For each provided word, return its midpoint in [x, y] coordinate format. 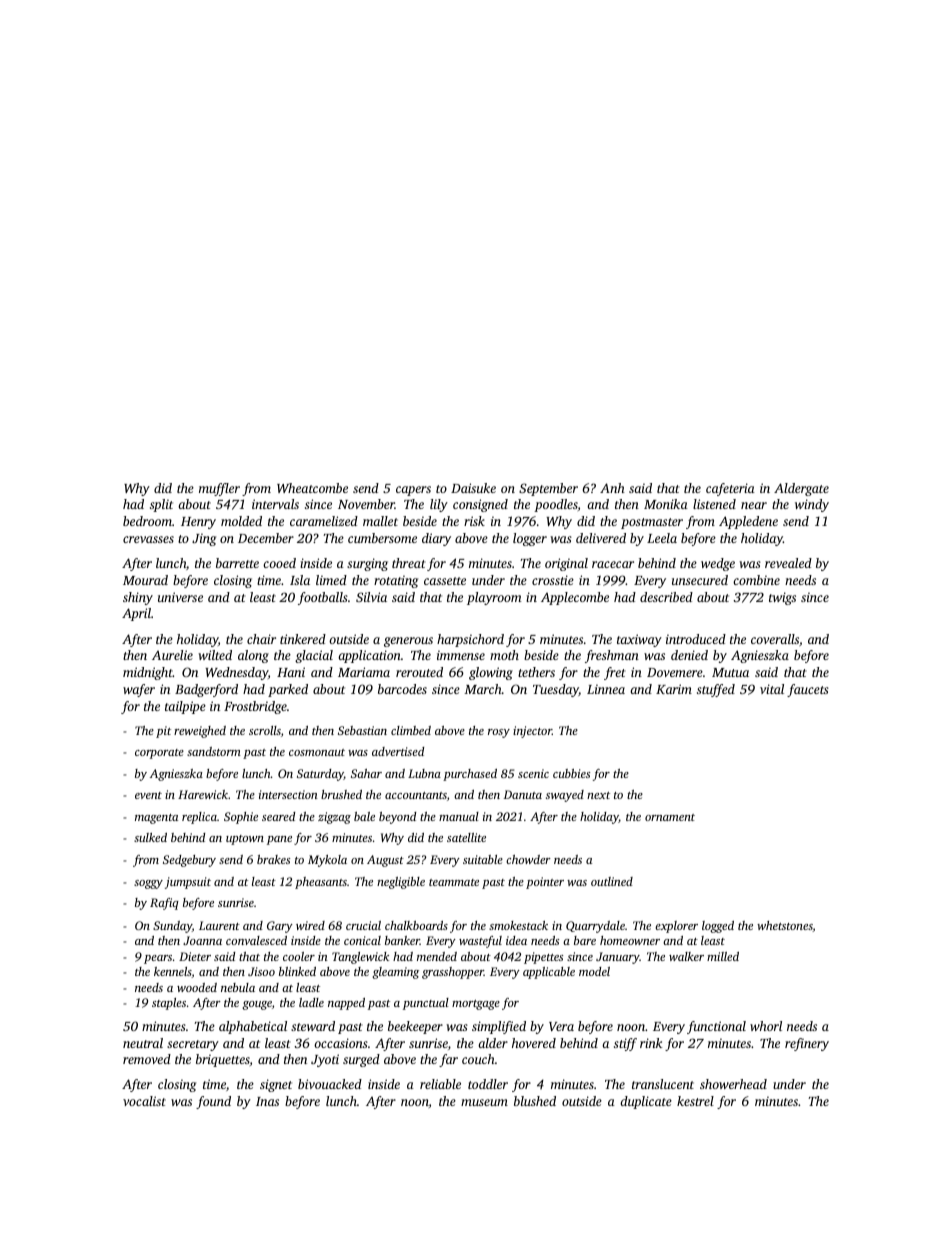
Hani [291, 672]
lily [439, 505]
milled [723, 956]
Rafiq [164, 904]
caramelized [324, 521]
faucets [808, 690]
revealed [788, 563]
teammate [454, 882]
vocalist [144, 1101]
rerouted [419, 672]
